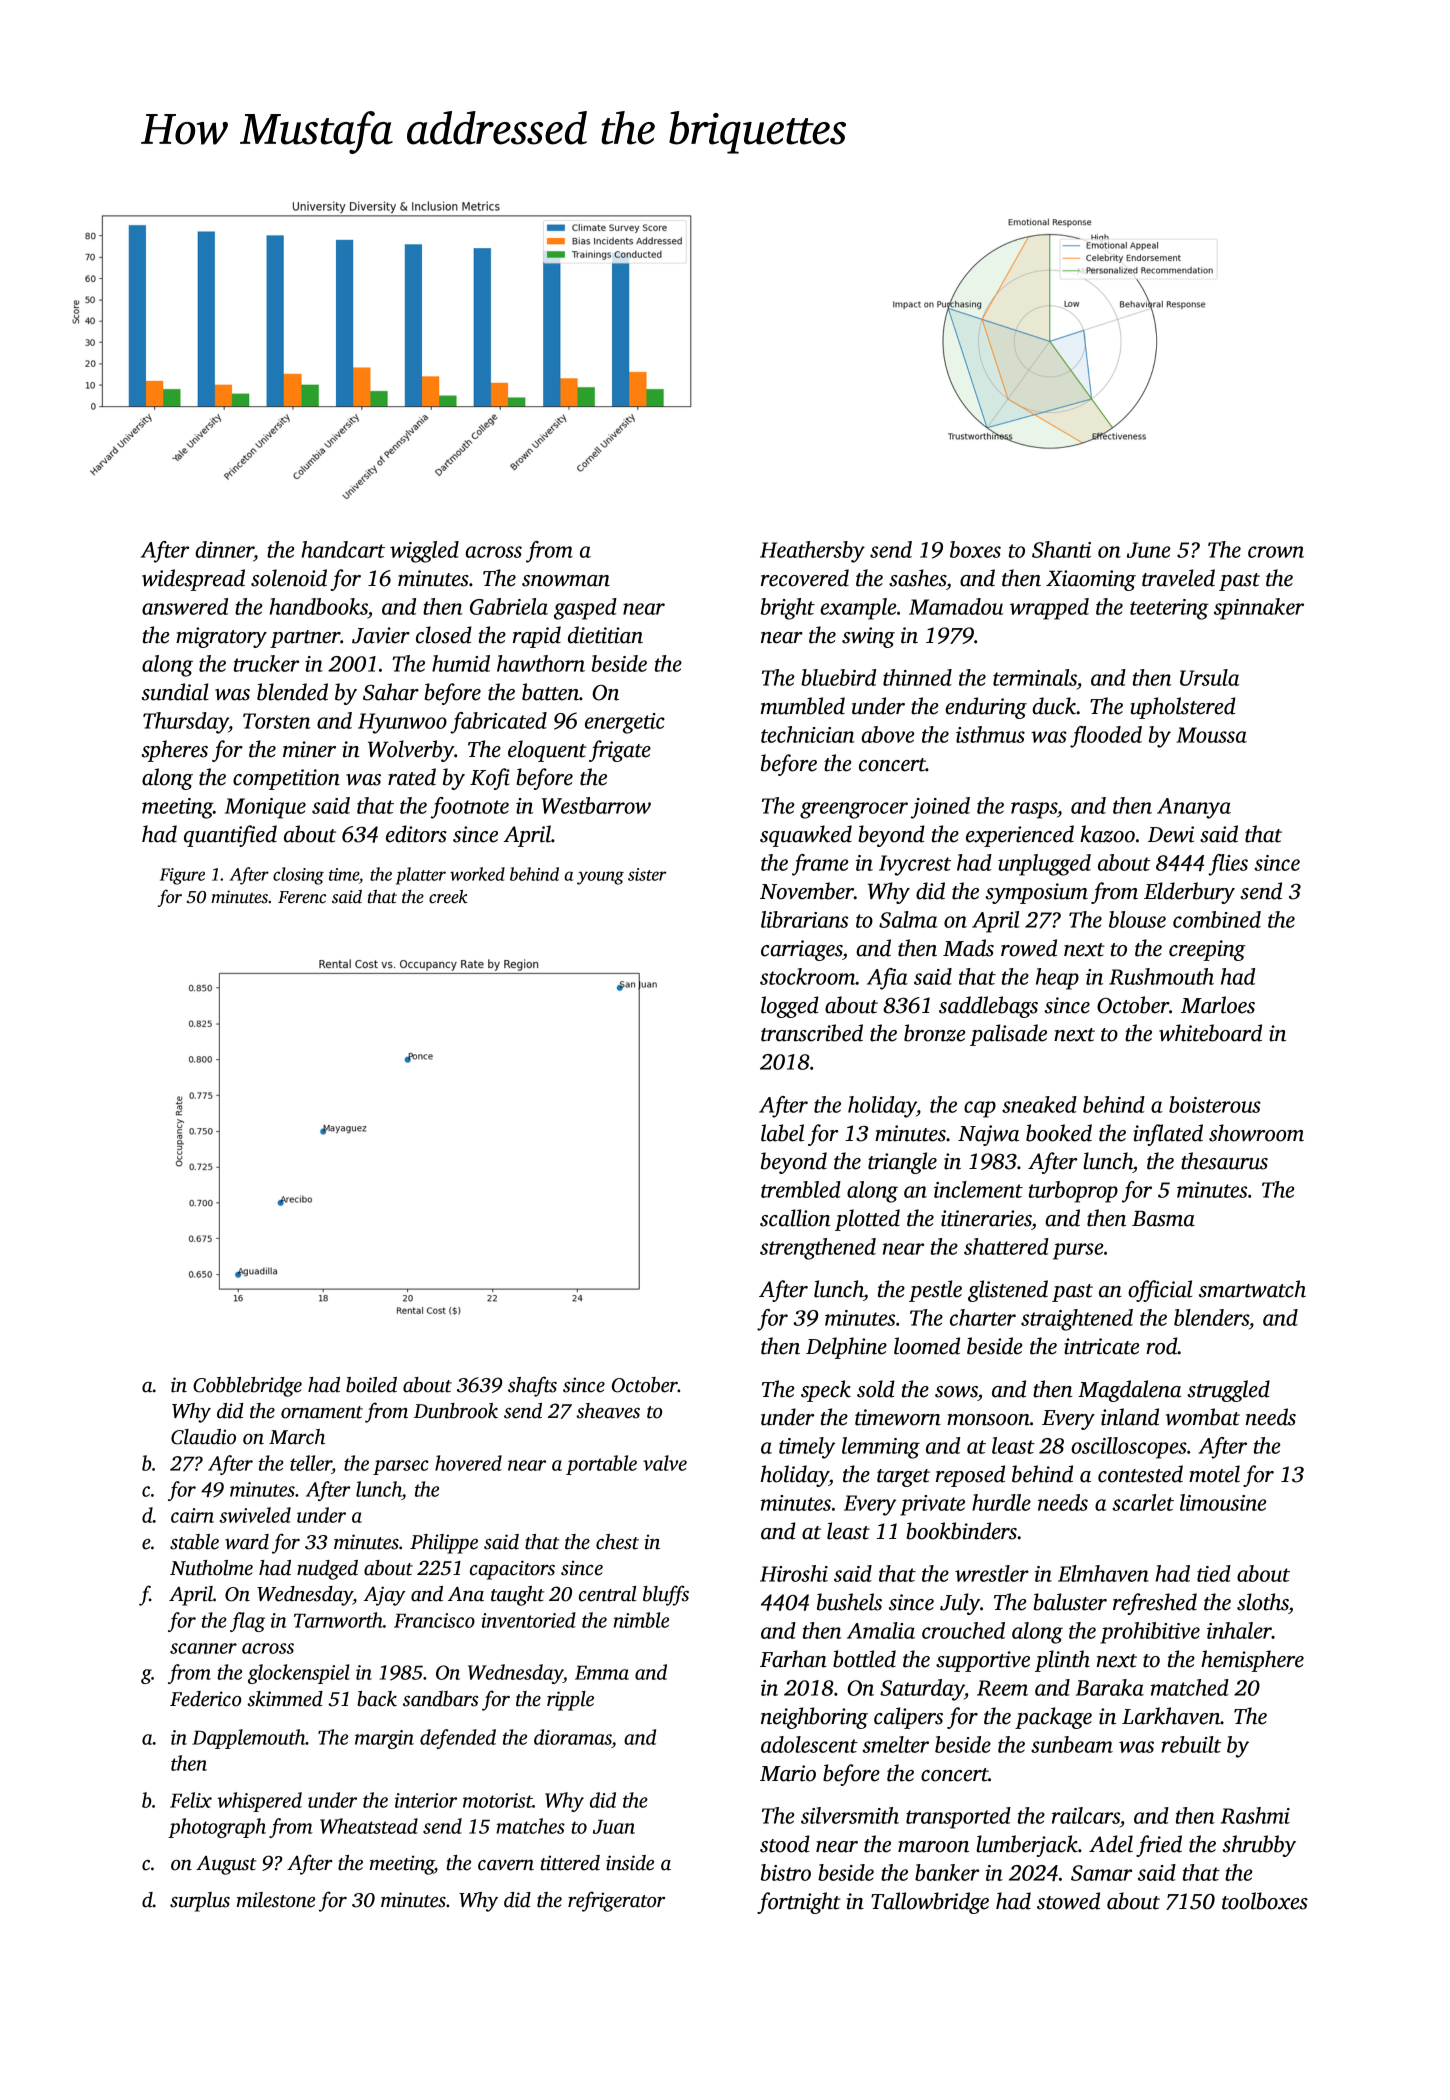 The image size is (1450, 2100). I want to click on whiteboard, so click(1210, 1033).
